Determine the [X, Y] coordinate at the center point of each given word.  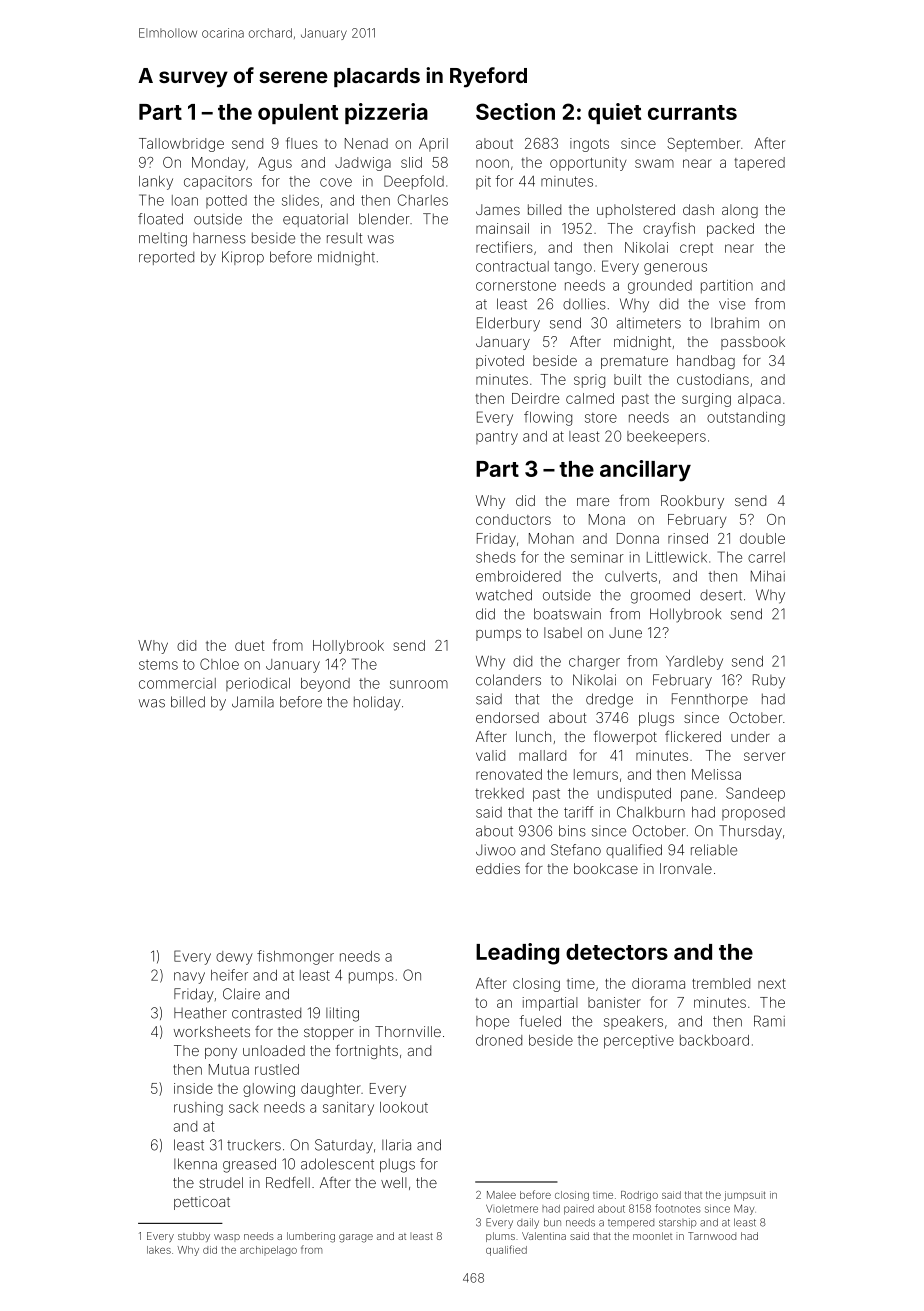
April [433, 145]
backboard [714, 1040]
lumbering [311, 1237]
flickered [693, 736]
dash [698, 209]
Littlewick [677, 557]
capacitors [218, 182]
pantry [497, 438]
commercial [177, 683]
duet [249, 645]
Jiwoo [496, 850]
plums [500, 1237]
